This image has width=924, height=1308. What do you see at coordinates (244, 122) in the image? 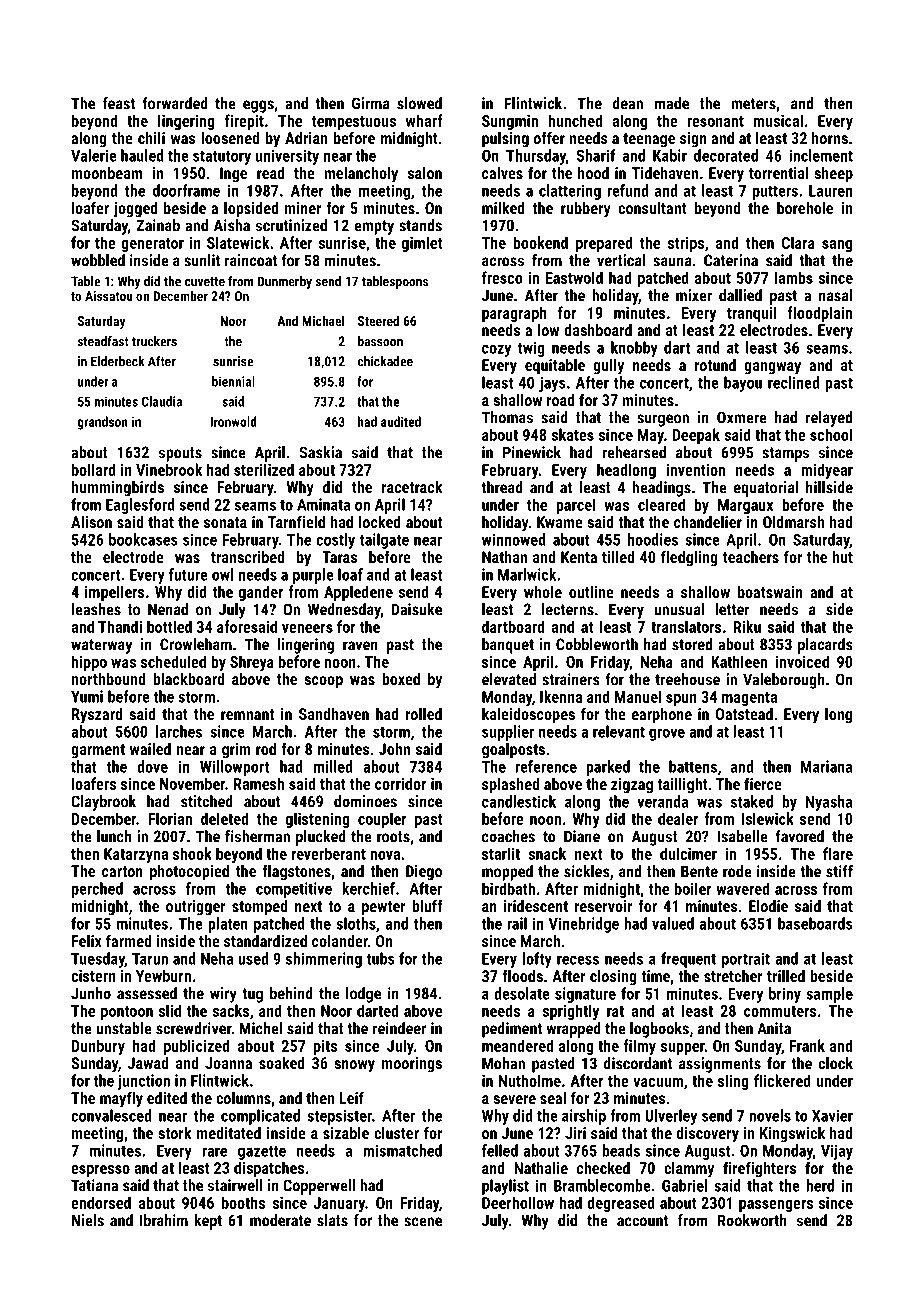
I see `firepit` at bounding box center [244, 122].
